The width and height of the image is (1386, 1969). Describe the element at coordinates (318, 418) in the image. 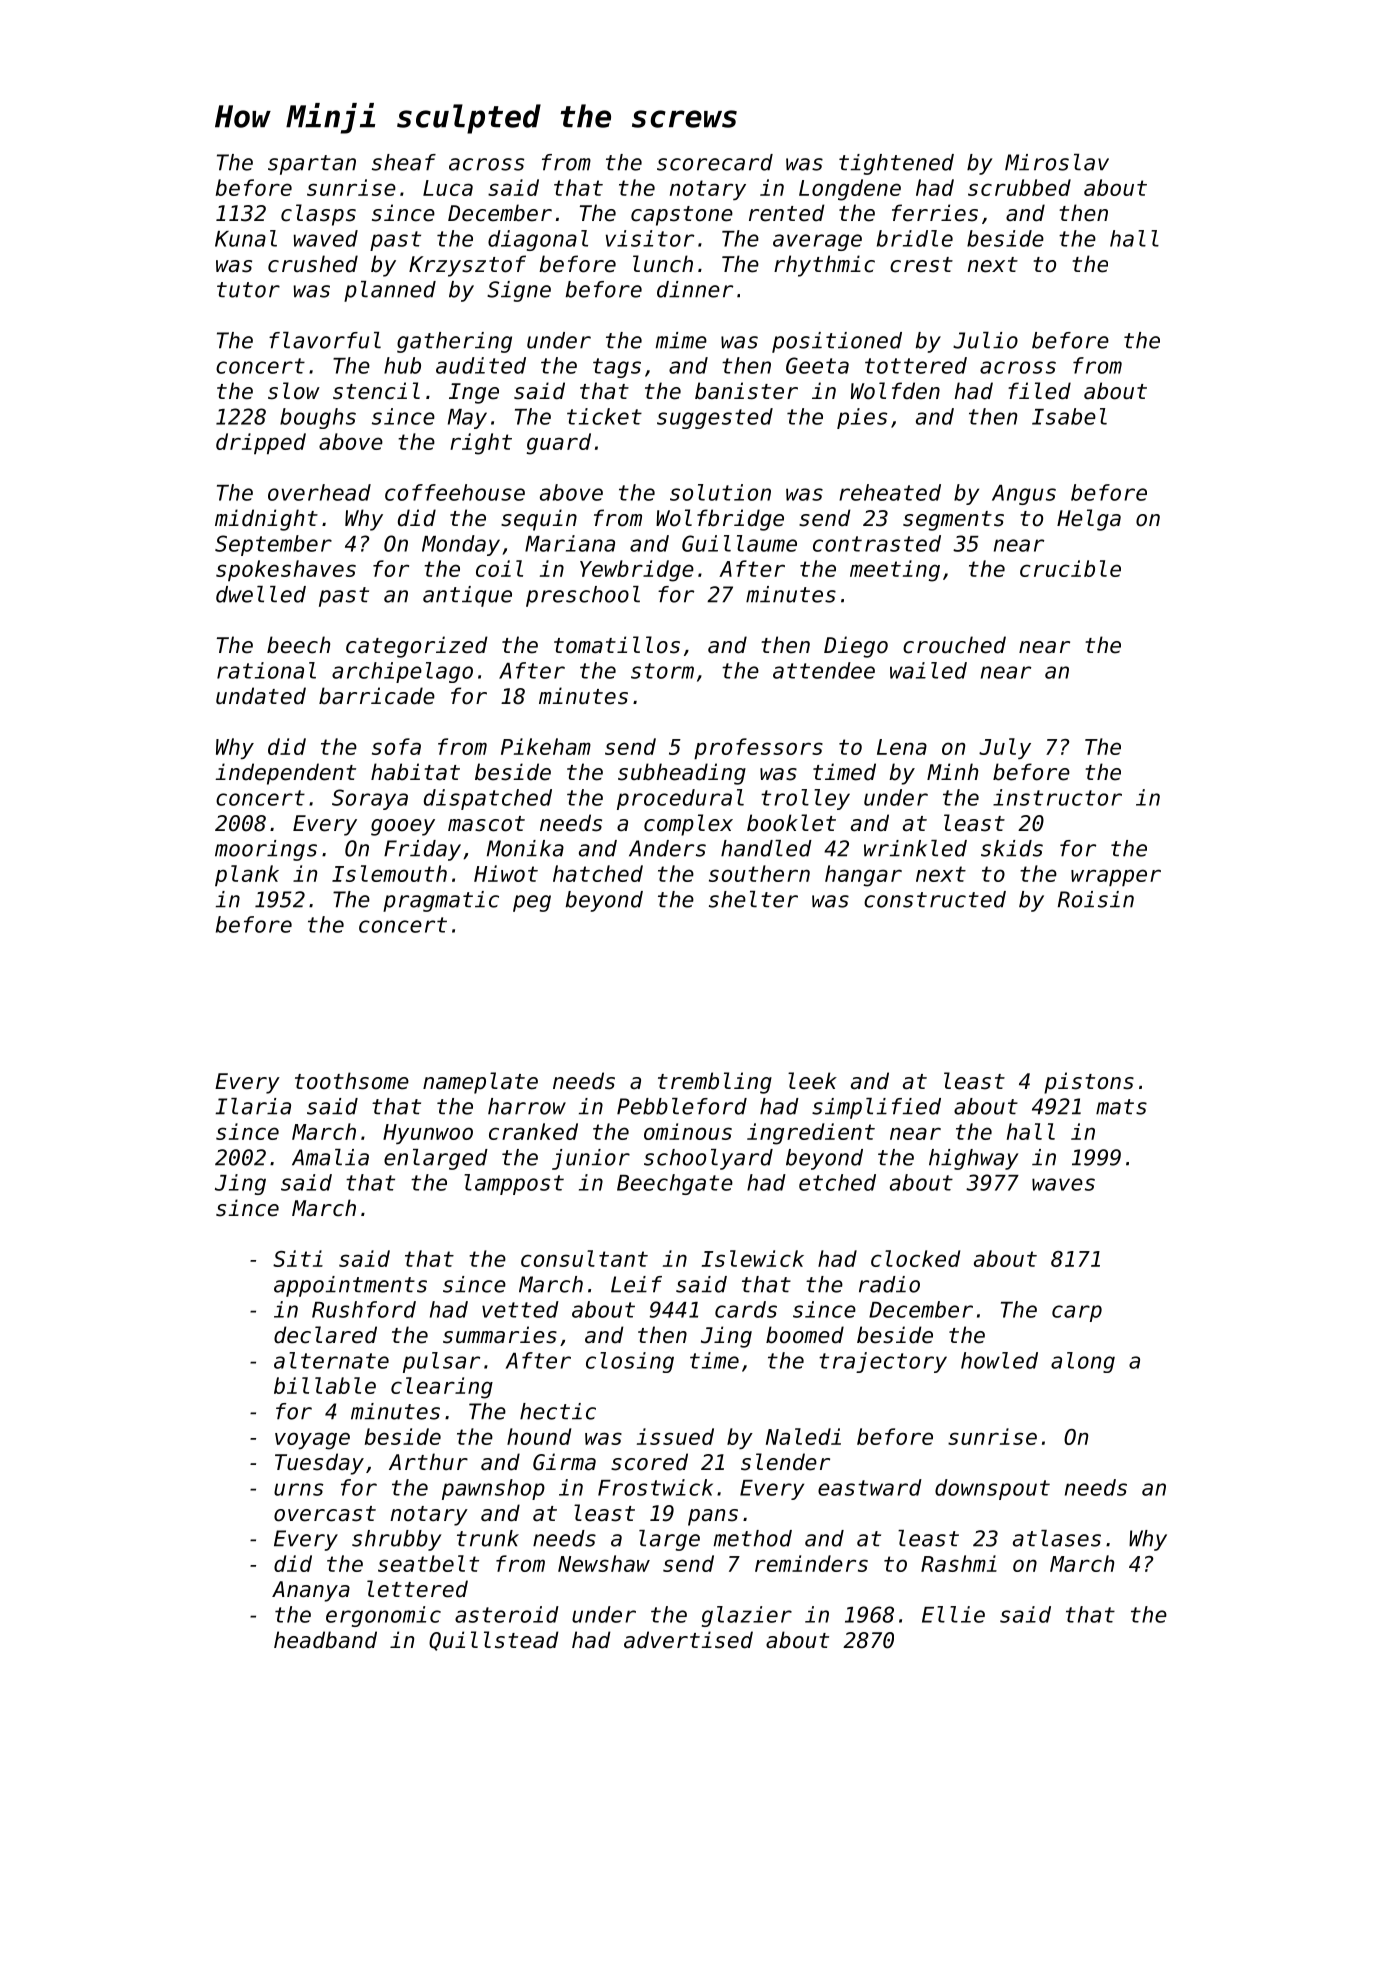

I see `boughs` at that location.
